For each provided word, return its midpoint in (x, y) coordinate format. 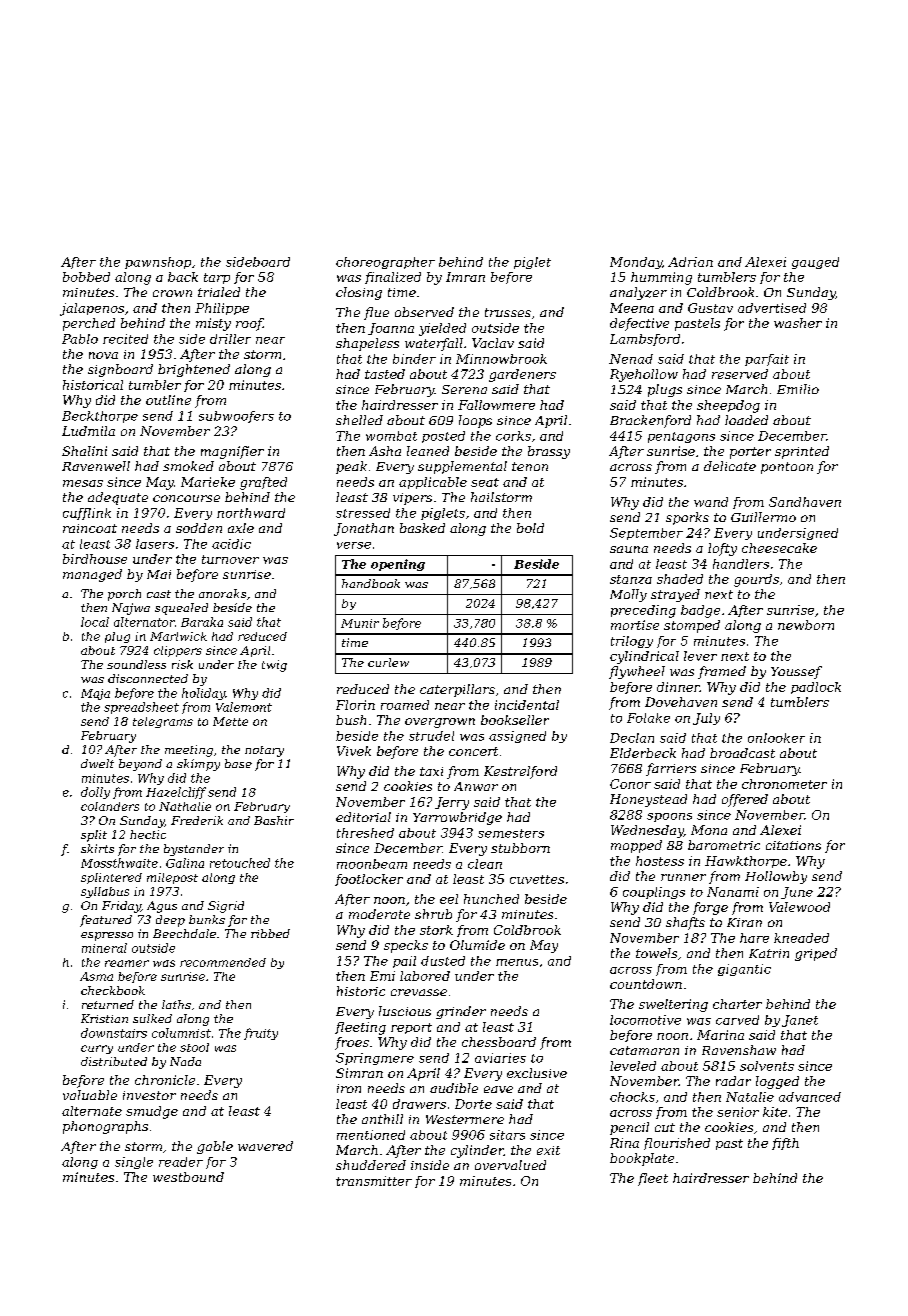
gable (215, 1147)
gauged (815, 263)
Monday (636, 263)
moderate (379, 914)
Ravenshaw (739, 1050)
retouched (240, 863)
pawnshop (158, 263)
